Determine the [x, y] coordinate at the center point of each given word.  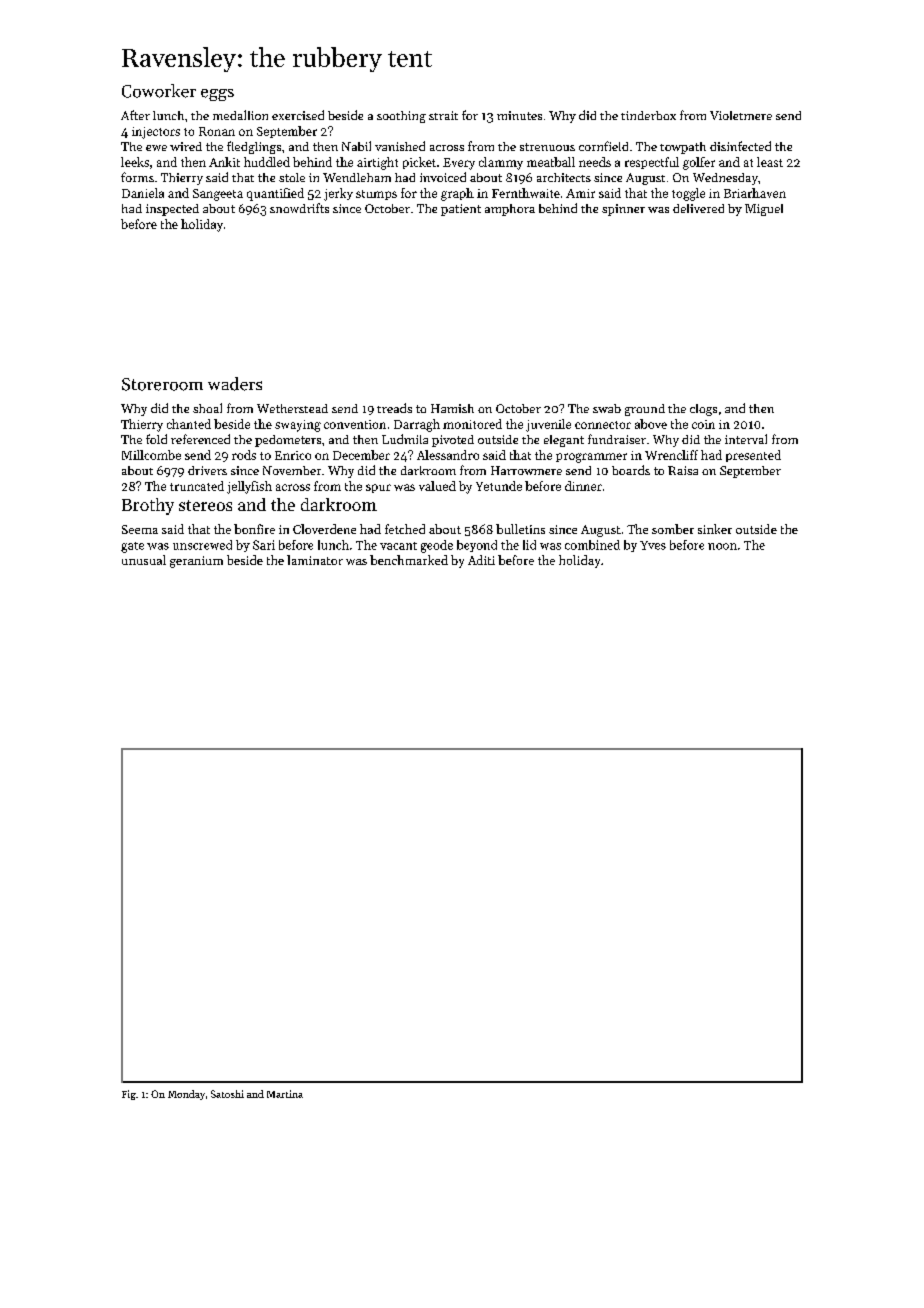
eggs [217, 95]
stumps [376, 195]
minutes [519, 115]
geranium [196, 562]
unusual [144, 560]
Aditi [481, 560]
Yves [653, 545]
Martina [285, 1094]
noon [722, 546]
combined [592, 545]
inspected [172, 210]
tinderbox [648, 115]
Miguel [764, 210]
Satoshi [227, 1094]
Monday [186, 1095]
